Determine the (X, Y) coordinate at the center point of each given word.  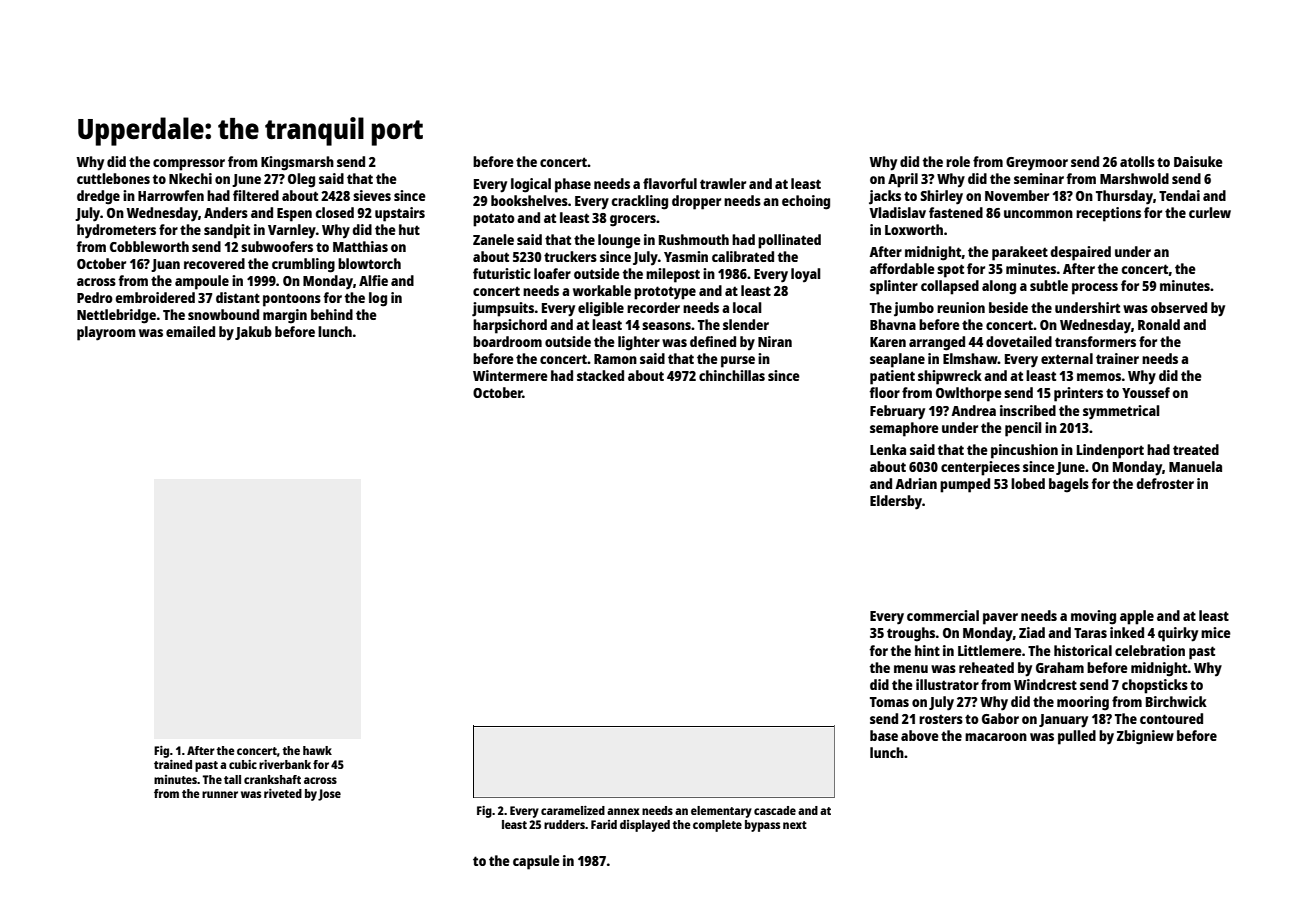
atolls (1137, 161)
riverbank (285, 764)
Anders (226, 212)
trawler (723, 183)
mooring (1083, 703)
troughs (911, 634)
